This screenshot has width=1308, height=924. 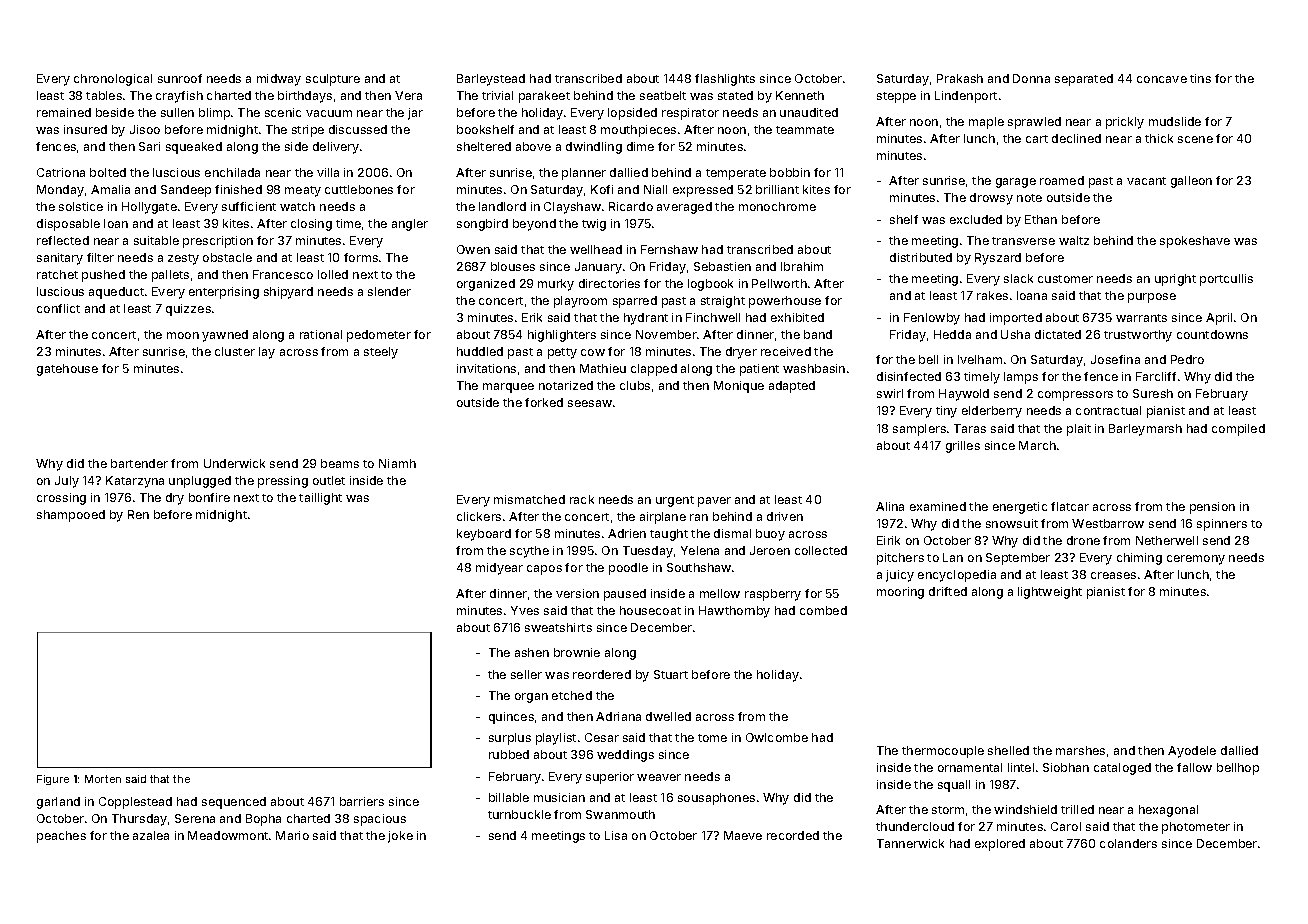 I want to click on drifted, so click(x=948, y=591).
